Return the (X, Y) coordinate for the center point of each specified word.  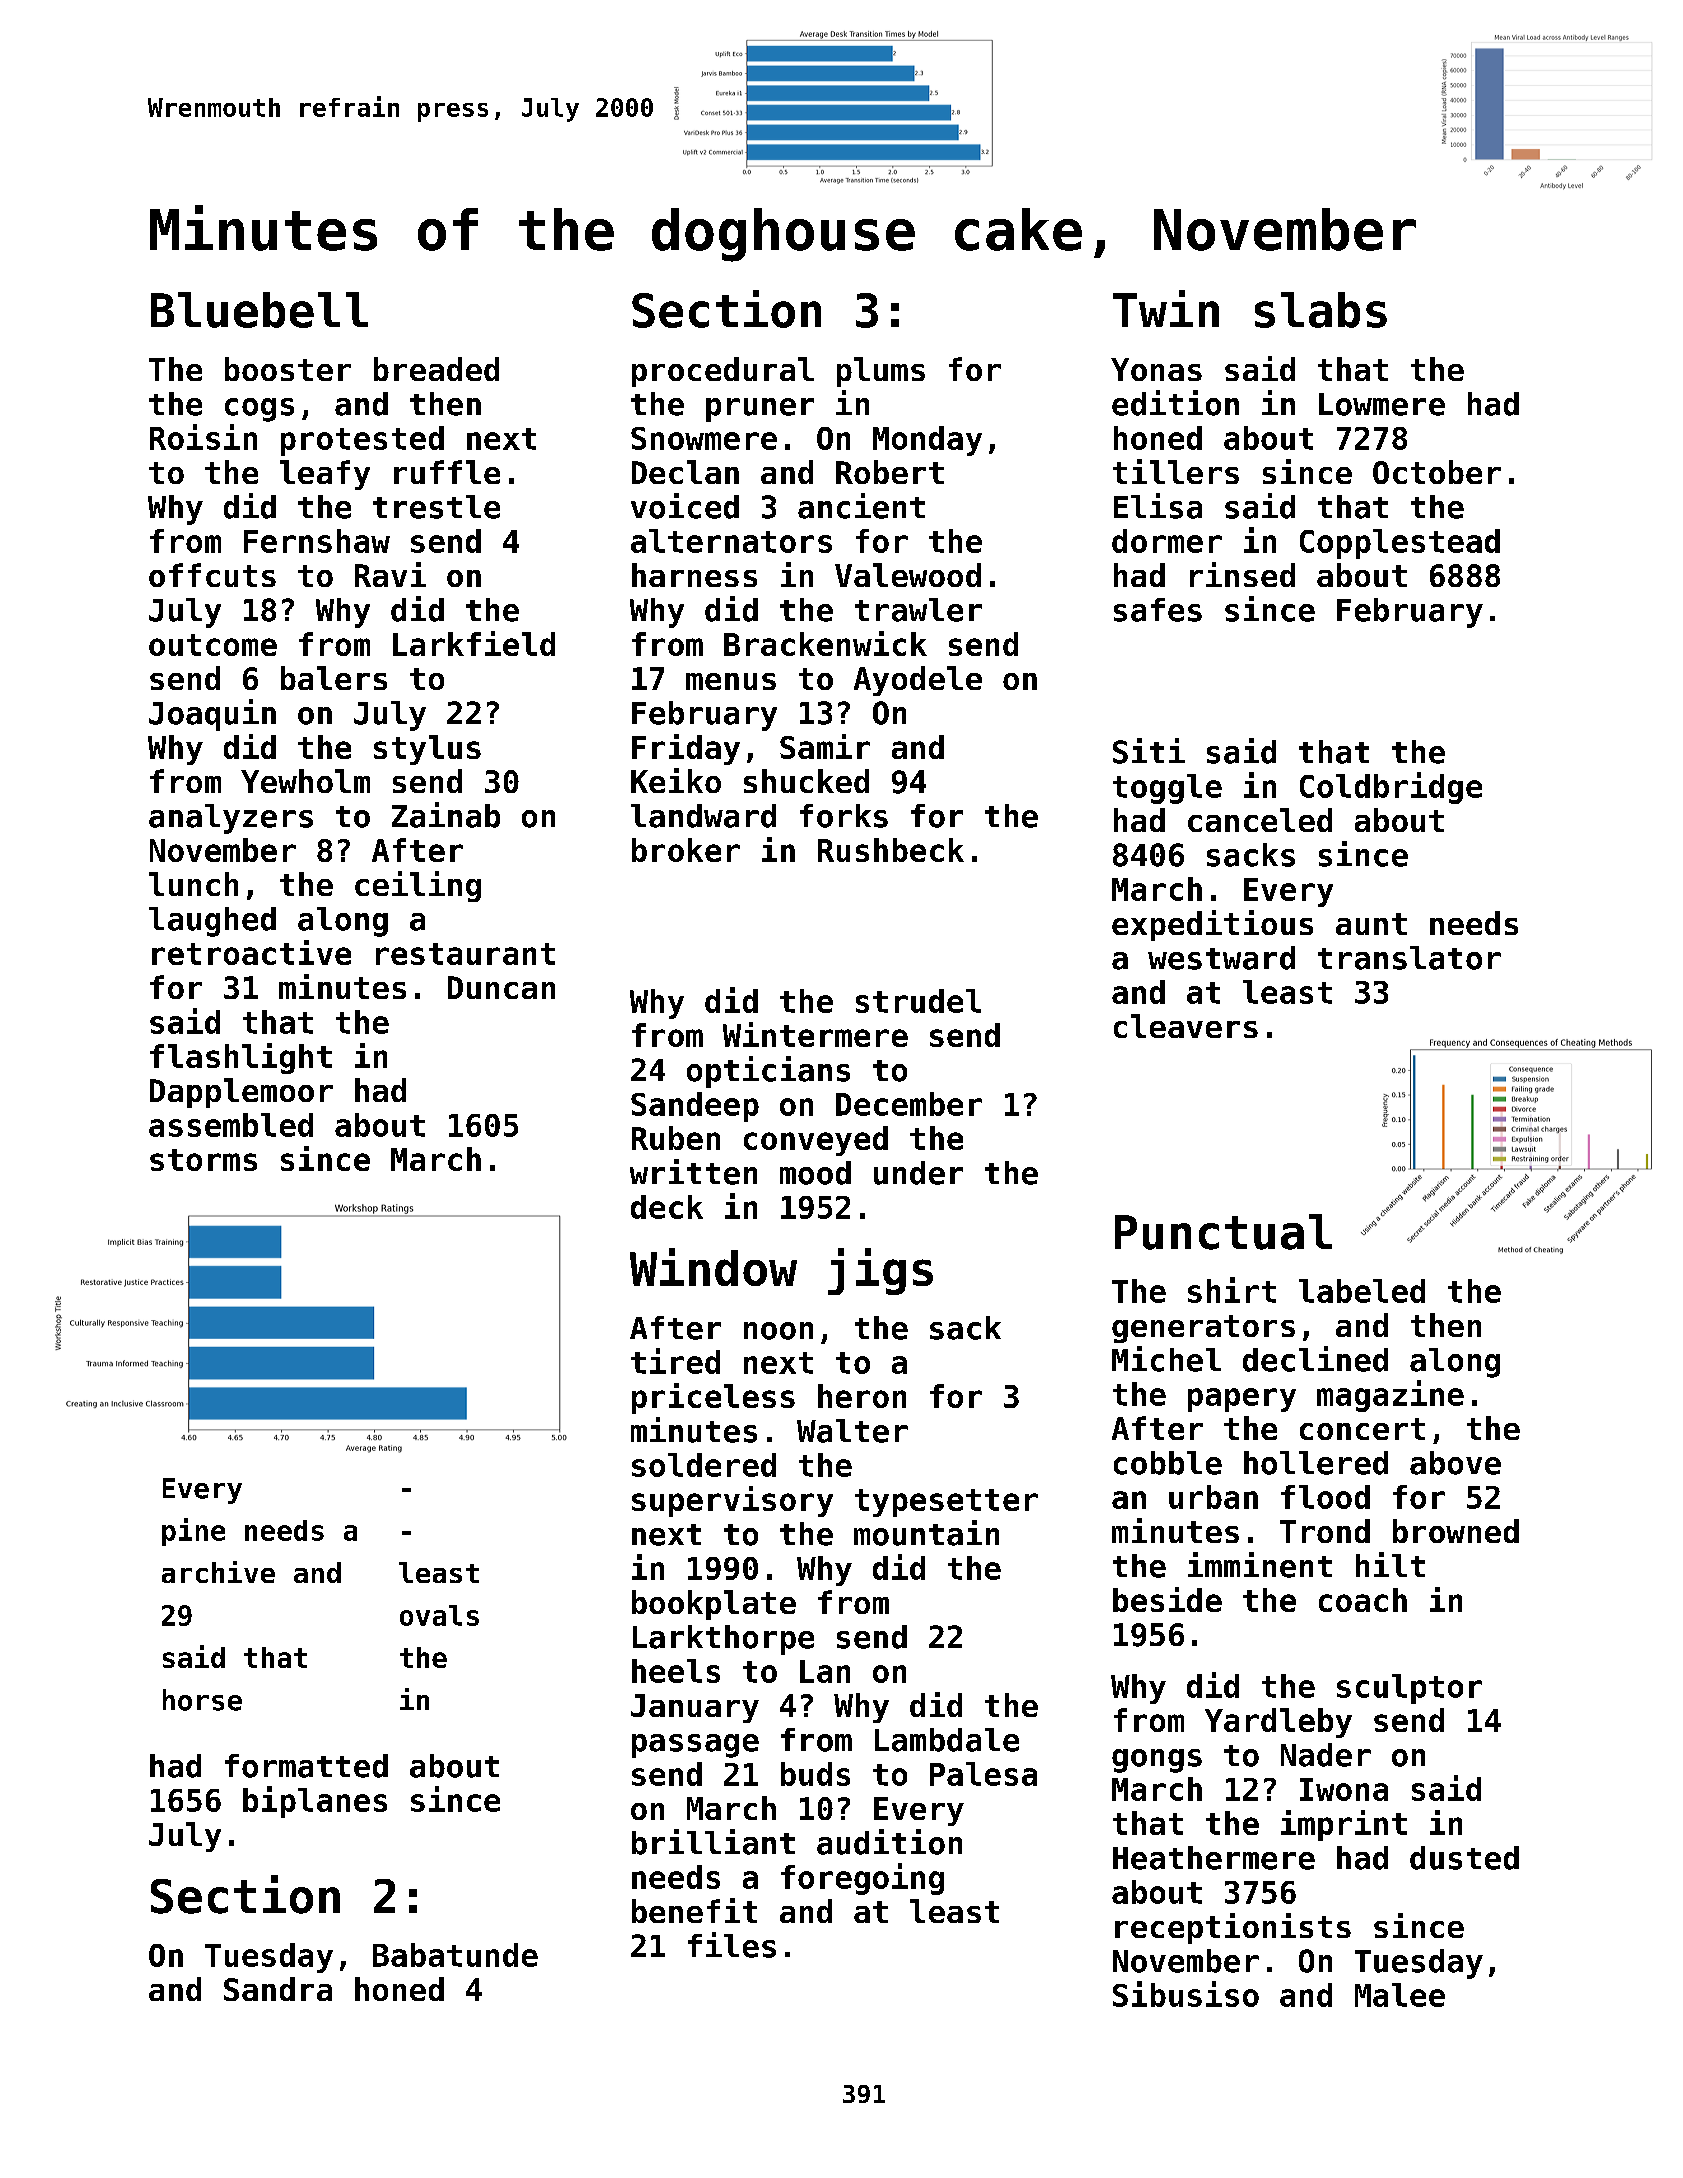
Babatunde (455, 1955)
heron (862, 1396)
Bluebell (259, 310)
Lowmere (1382, 404)
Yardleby (1278, 1723)
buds (815, 1774)
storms (203, 1160)
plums (881, 372)
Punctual (1223, 1232)
